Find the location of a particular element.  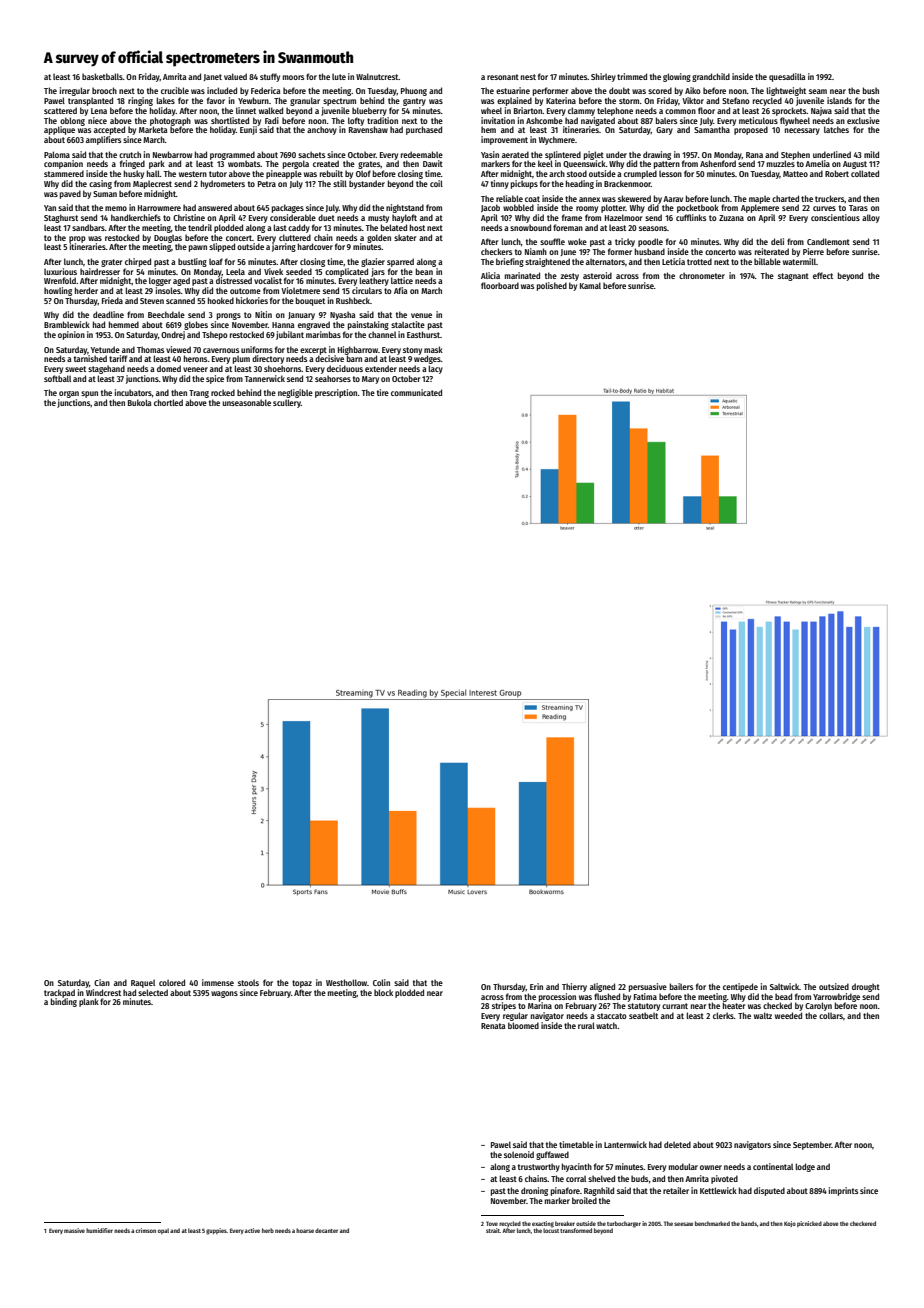

seatbelt is located at coordinates (643, 1015).
